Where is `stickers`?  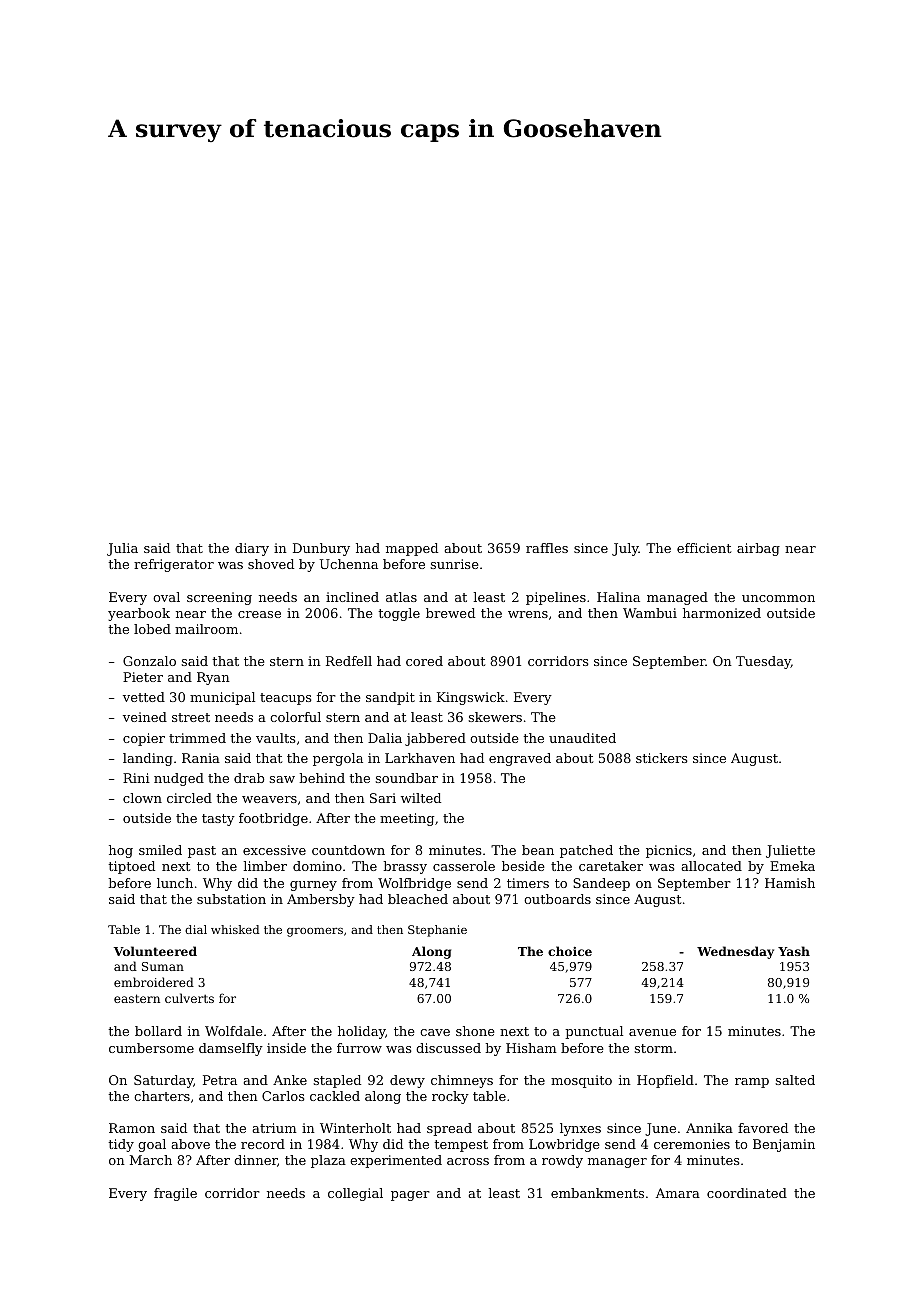 stickers is located at coordinates (662, 758).
